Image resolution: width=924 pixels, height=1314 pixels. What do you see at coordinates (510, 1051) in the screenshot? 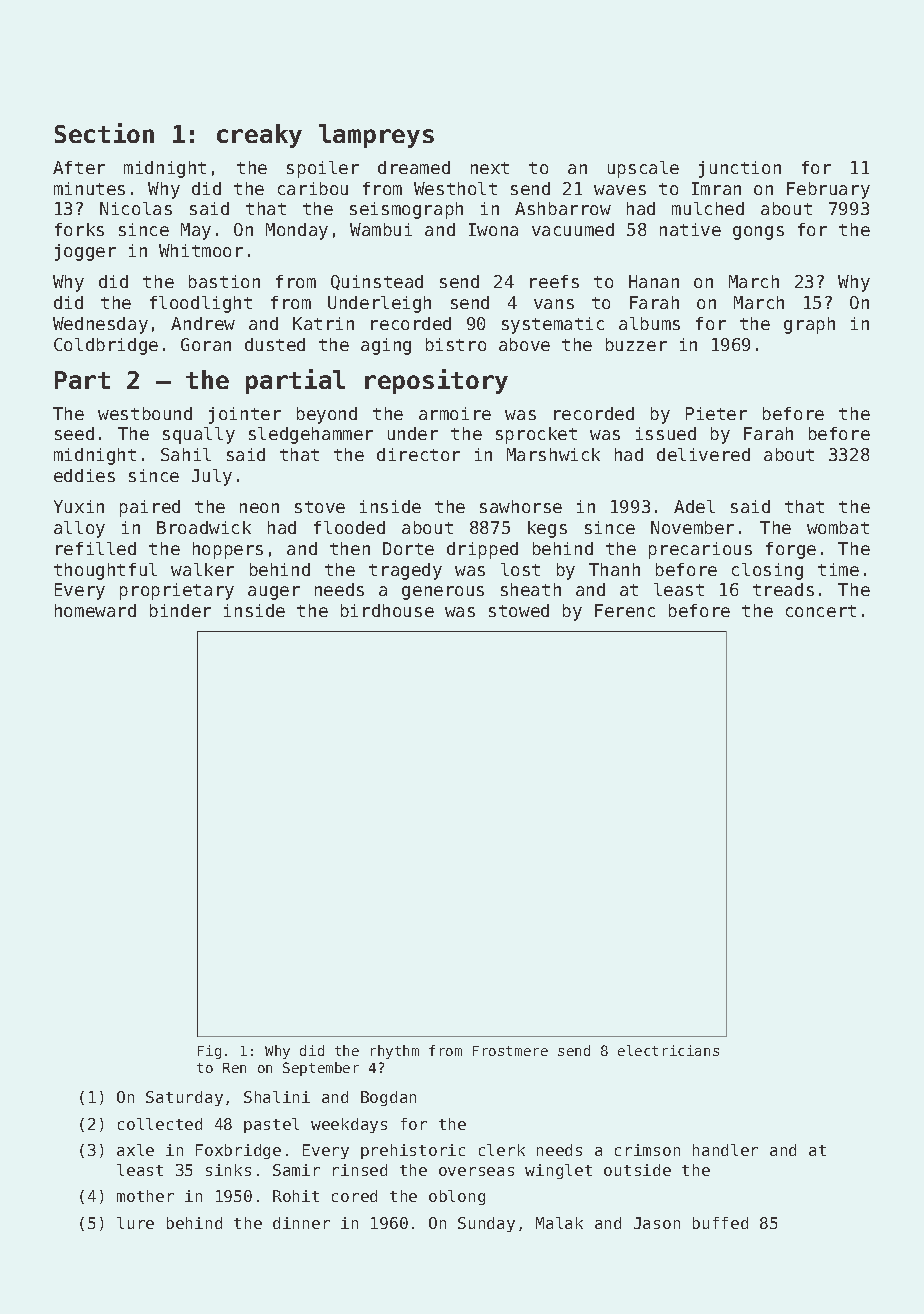
I see `Frostmere` at bounding box center [510, 1051].
